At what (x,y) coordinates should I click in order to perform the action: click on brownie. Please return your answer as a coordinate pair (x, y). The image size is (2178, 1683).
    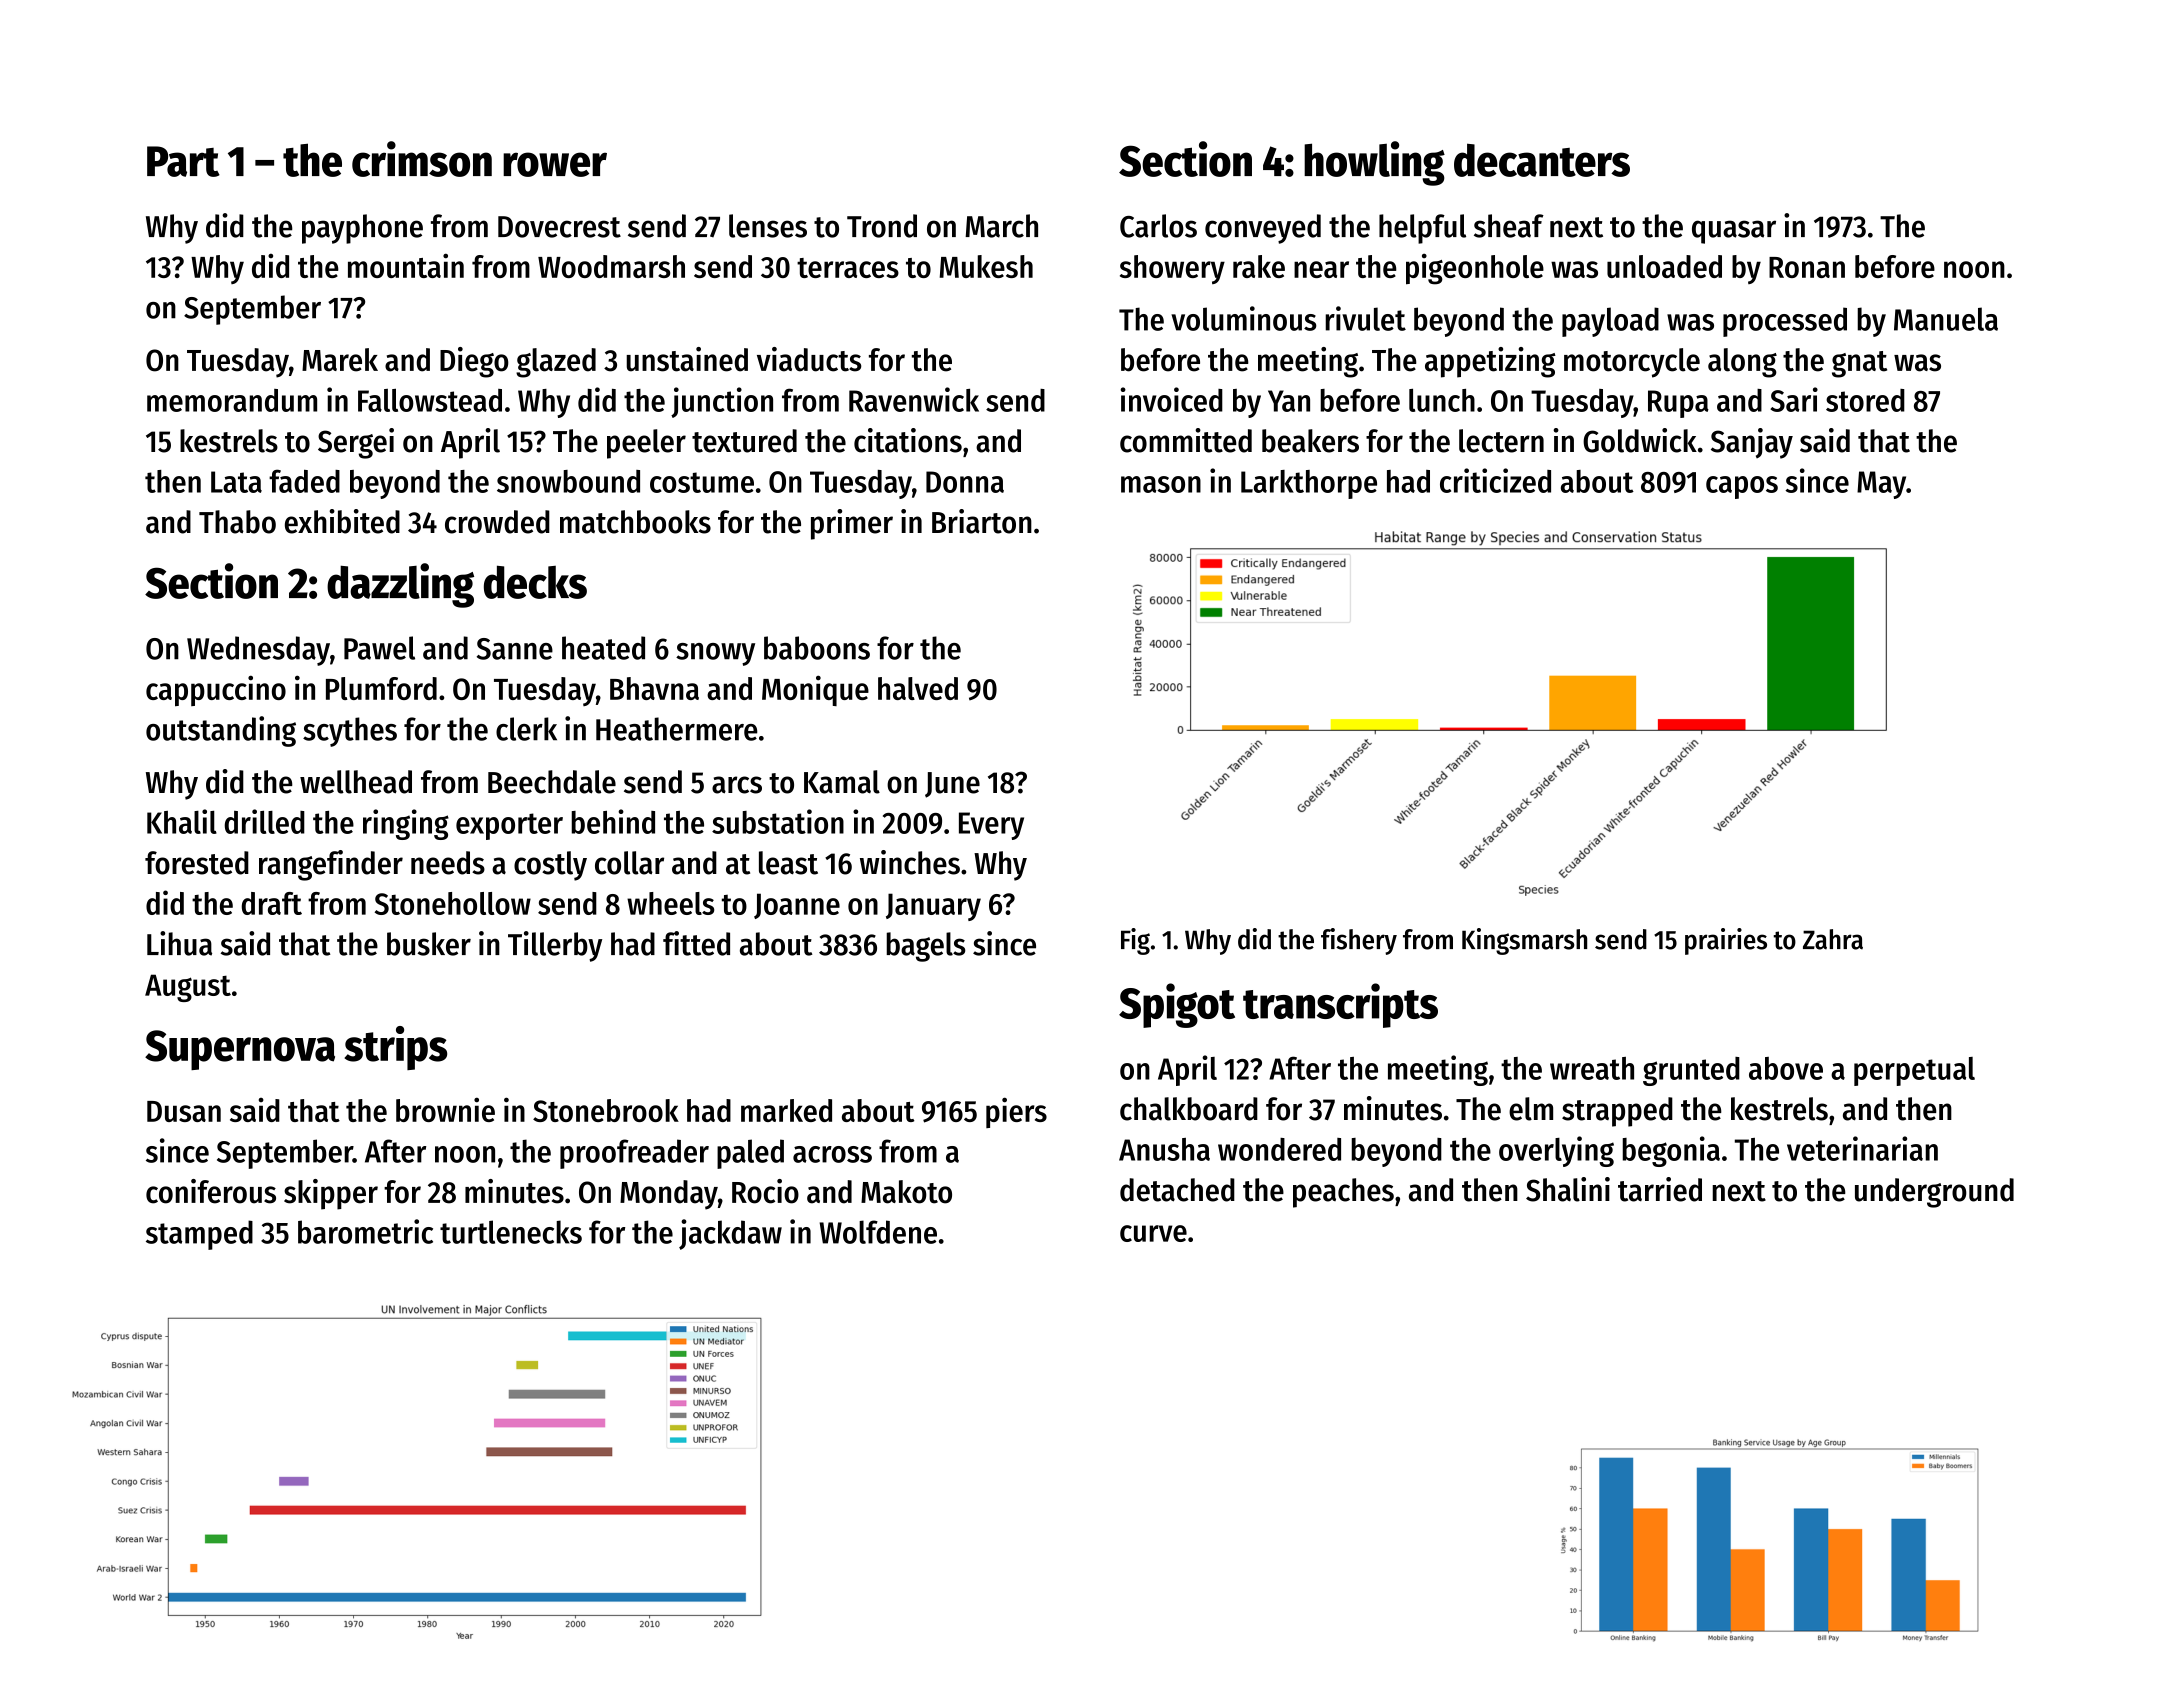
    Looking at the image, I should click on (445, 1109).
